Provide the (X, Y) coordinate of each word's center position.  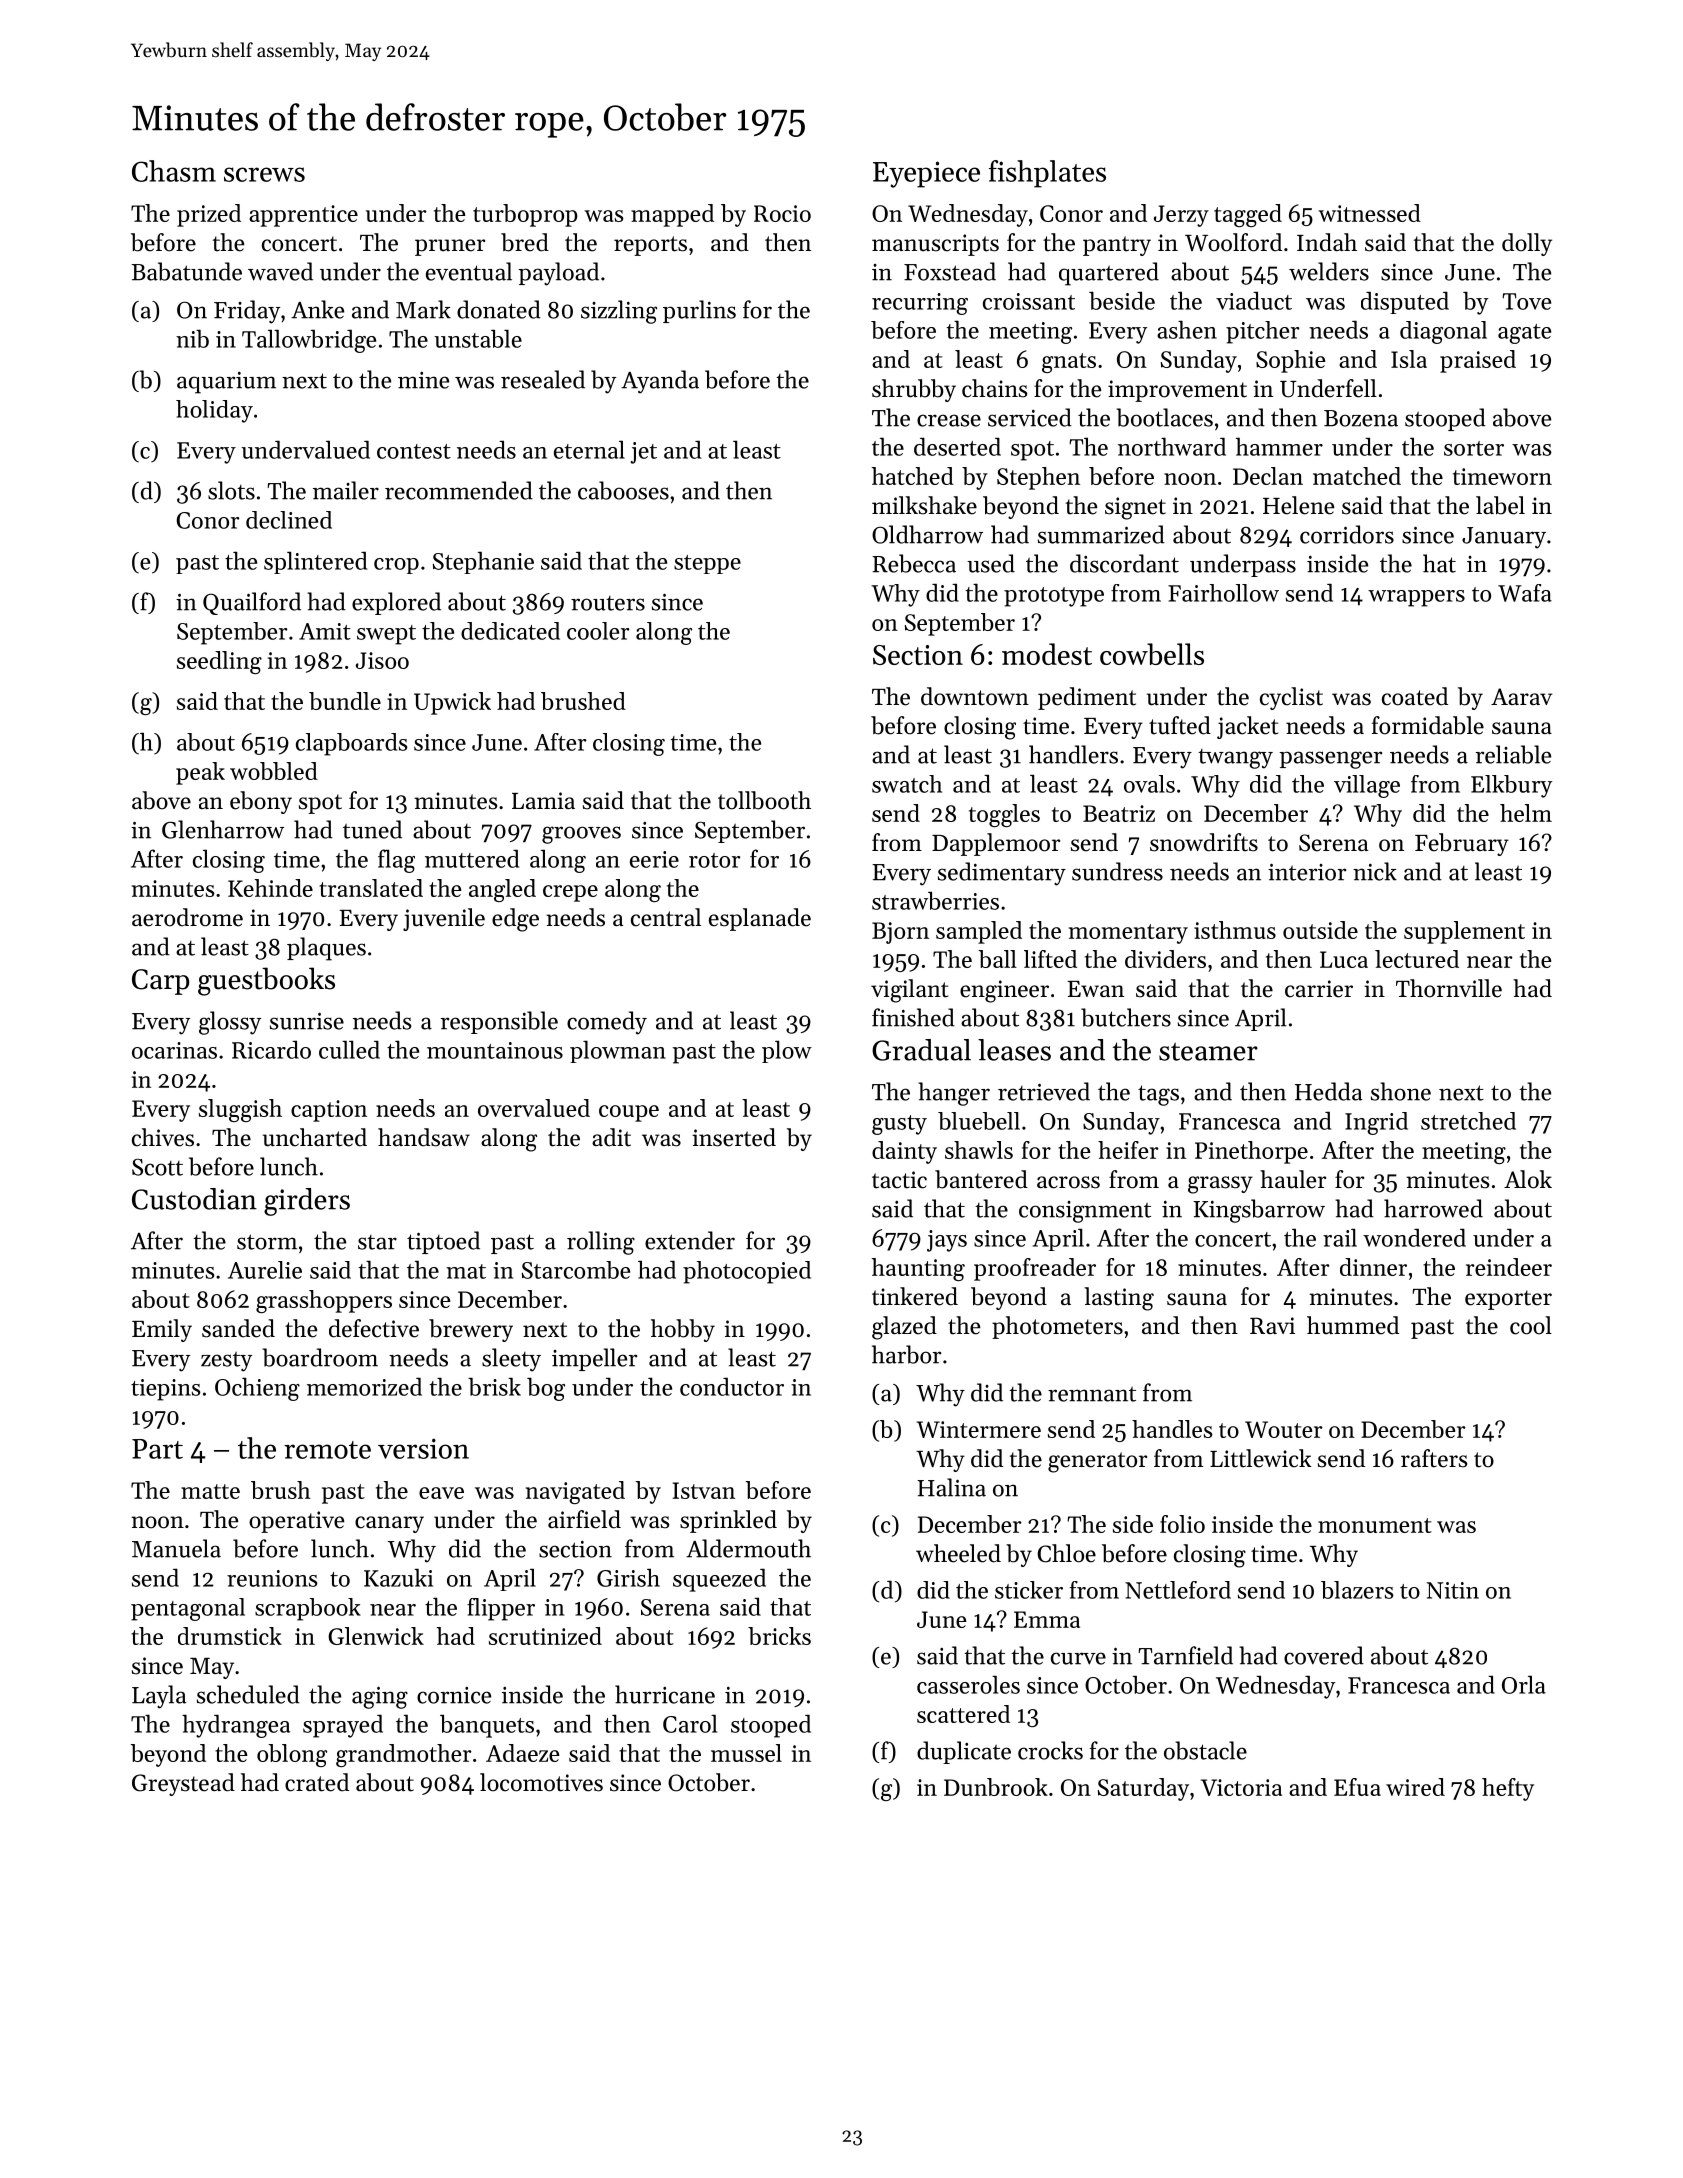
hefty (1508, 1789)
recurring (920, 304)
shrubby (914, 390)
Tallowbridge (309, 341)
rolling (601, 1243)
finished (913, 1017)
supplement (1464, 932)
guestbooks (266, 981)
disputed (1405, 302)
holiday (214, 411)
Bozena (1361, 418)
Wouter (1284, 1429)
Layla (159, 1697)
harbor (906, 1354)
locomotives (541, 1782)
